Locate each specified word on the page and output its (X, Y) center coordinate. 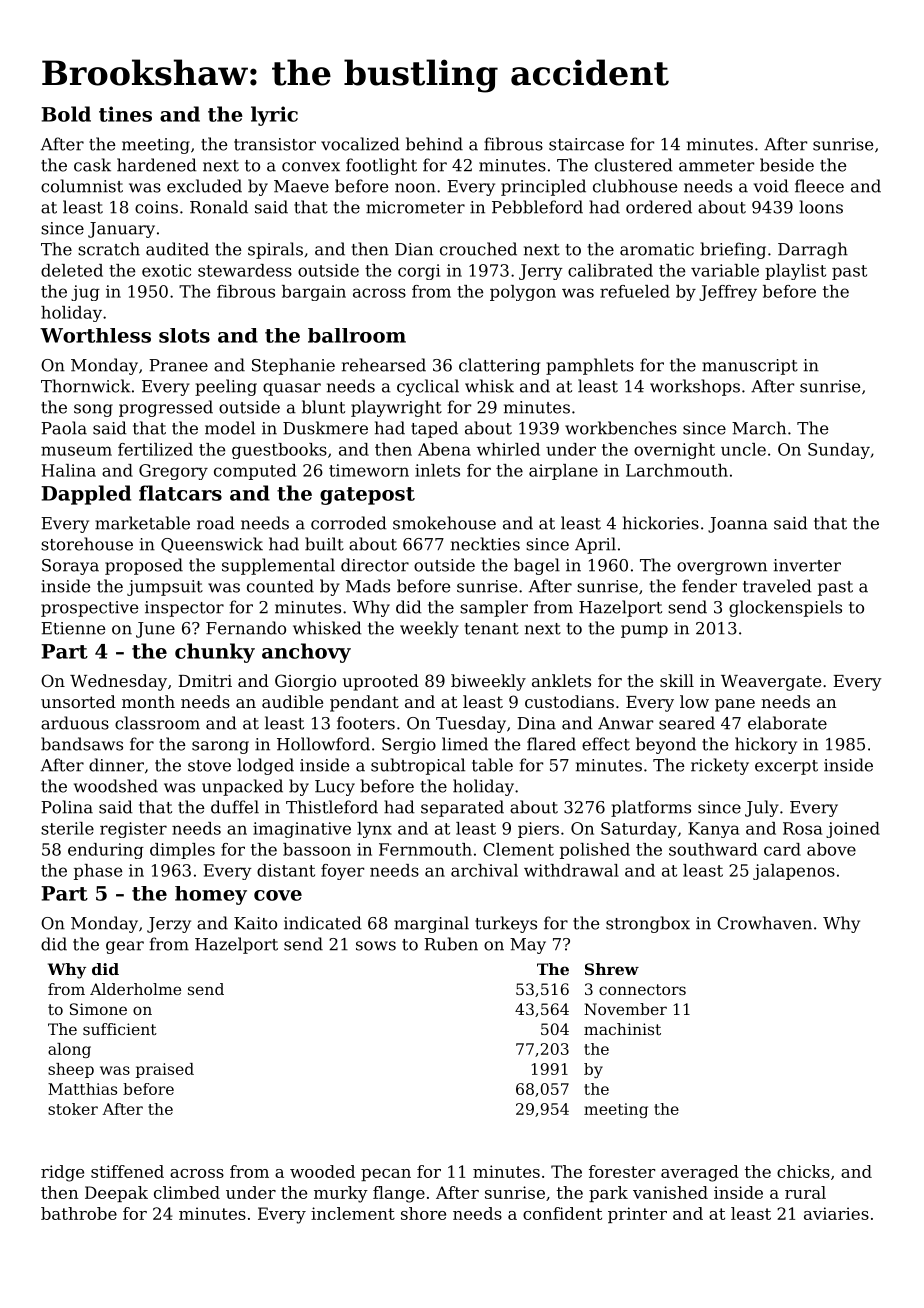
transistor (275, 144)
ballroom (357, 335)
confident (562, 1213)
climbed (187, 1192)
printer (637, 1215)
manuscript (750, 367)
